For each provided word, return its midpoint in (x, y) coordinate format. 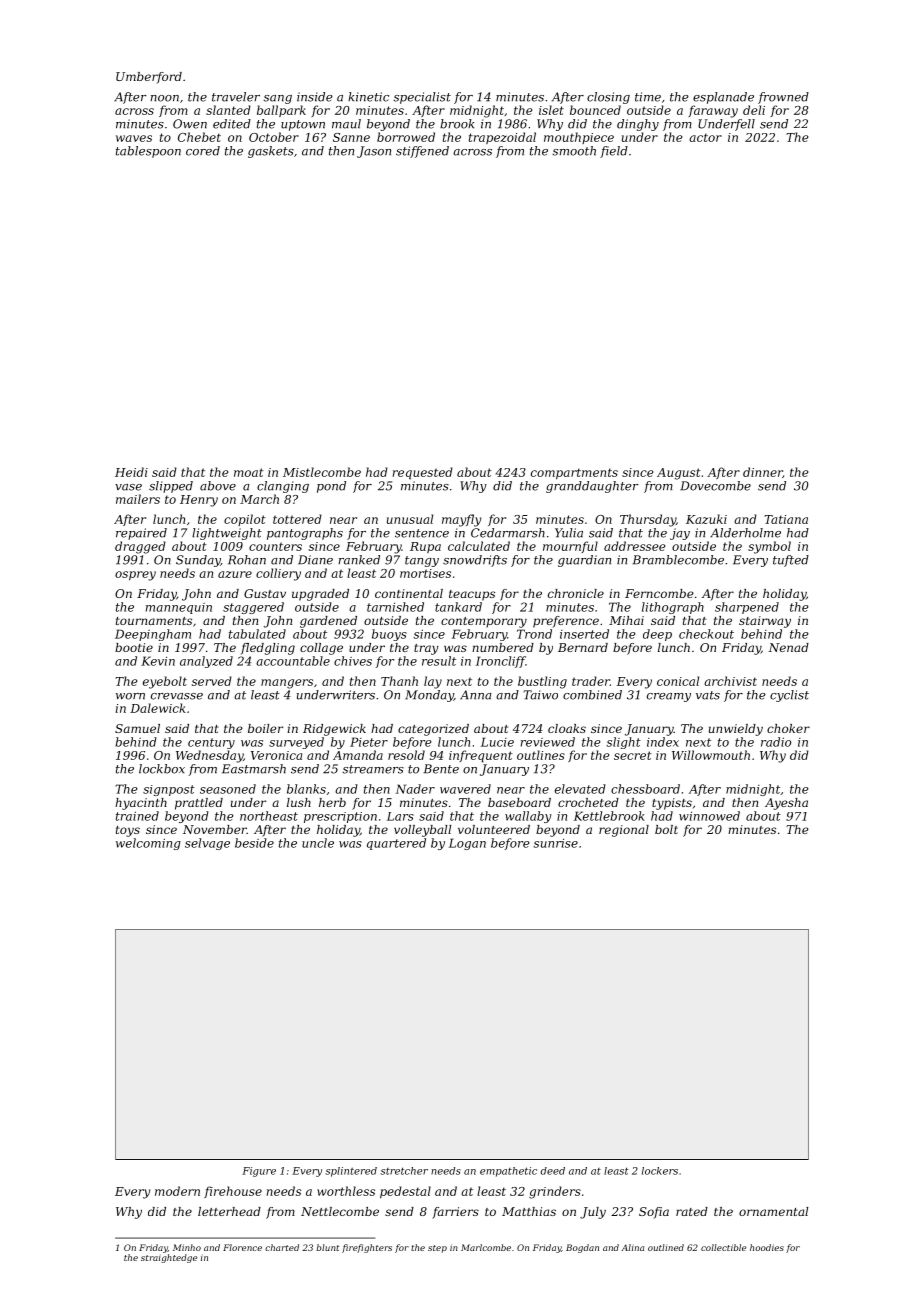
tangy (422, 561)
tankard (458, 607)
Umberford (149, 78)
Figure (259, 1172)
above (218, 486)
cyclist (789, 696)
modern (177, 1191)
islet (551, 110)
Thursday (648, 520)
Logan (467, 844)
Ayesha (786, 804)
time (648, 97)
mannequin (179, 608)
